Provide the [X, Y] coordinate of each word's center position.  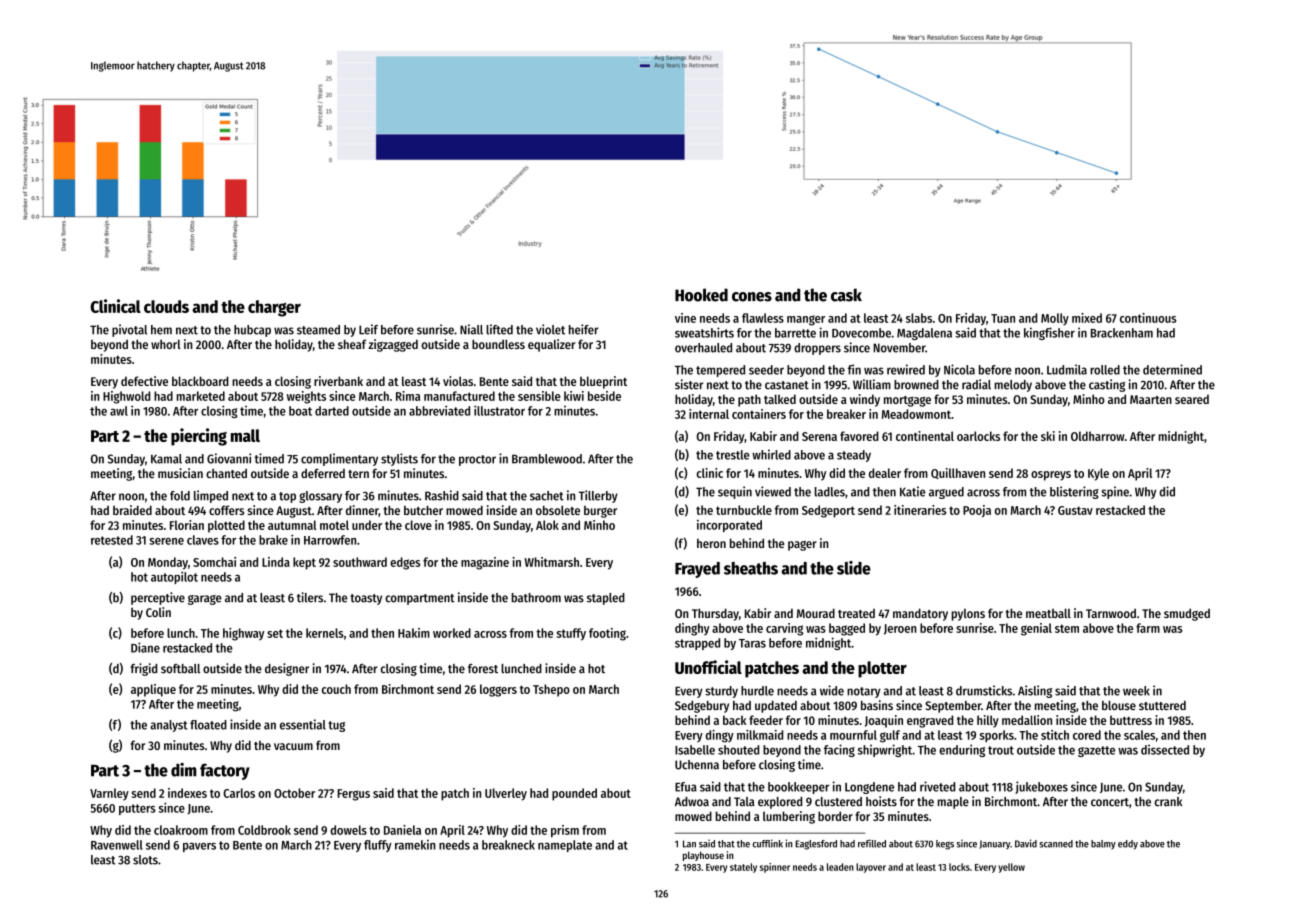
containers [759, 414]
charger [274, 308]
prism [565, 831]
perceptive [158, 598]
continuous [1148, 318]
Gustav [1075, 510]
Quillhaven [958, 473]
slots [145, 860]
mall [245, 435]
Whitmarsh [551, 562]
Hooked [701, 295]
